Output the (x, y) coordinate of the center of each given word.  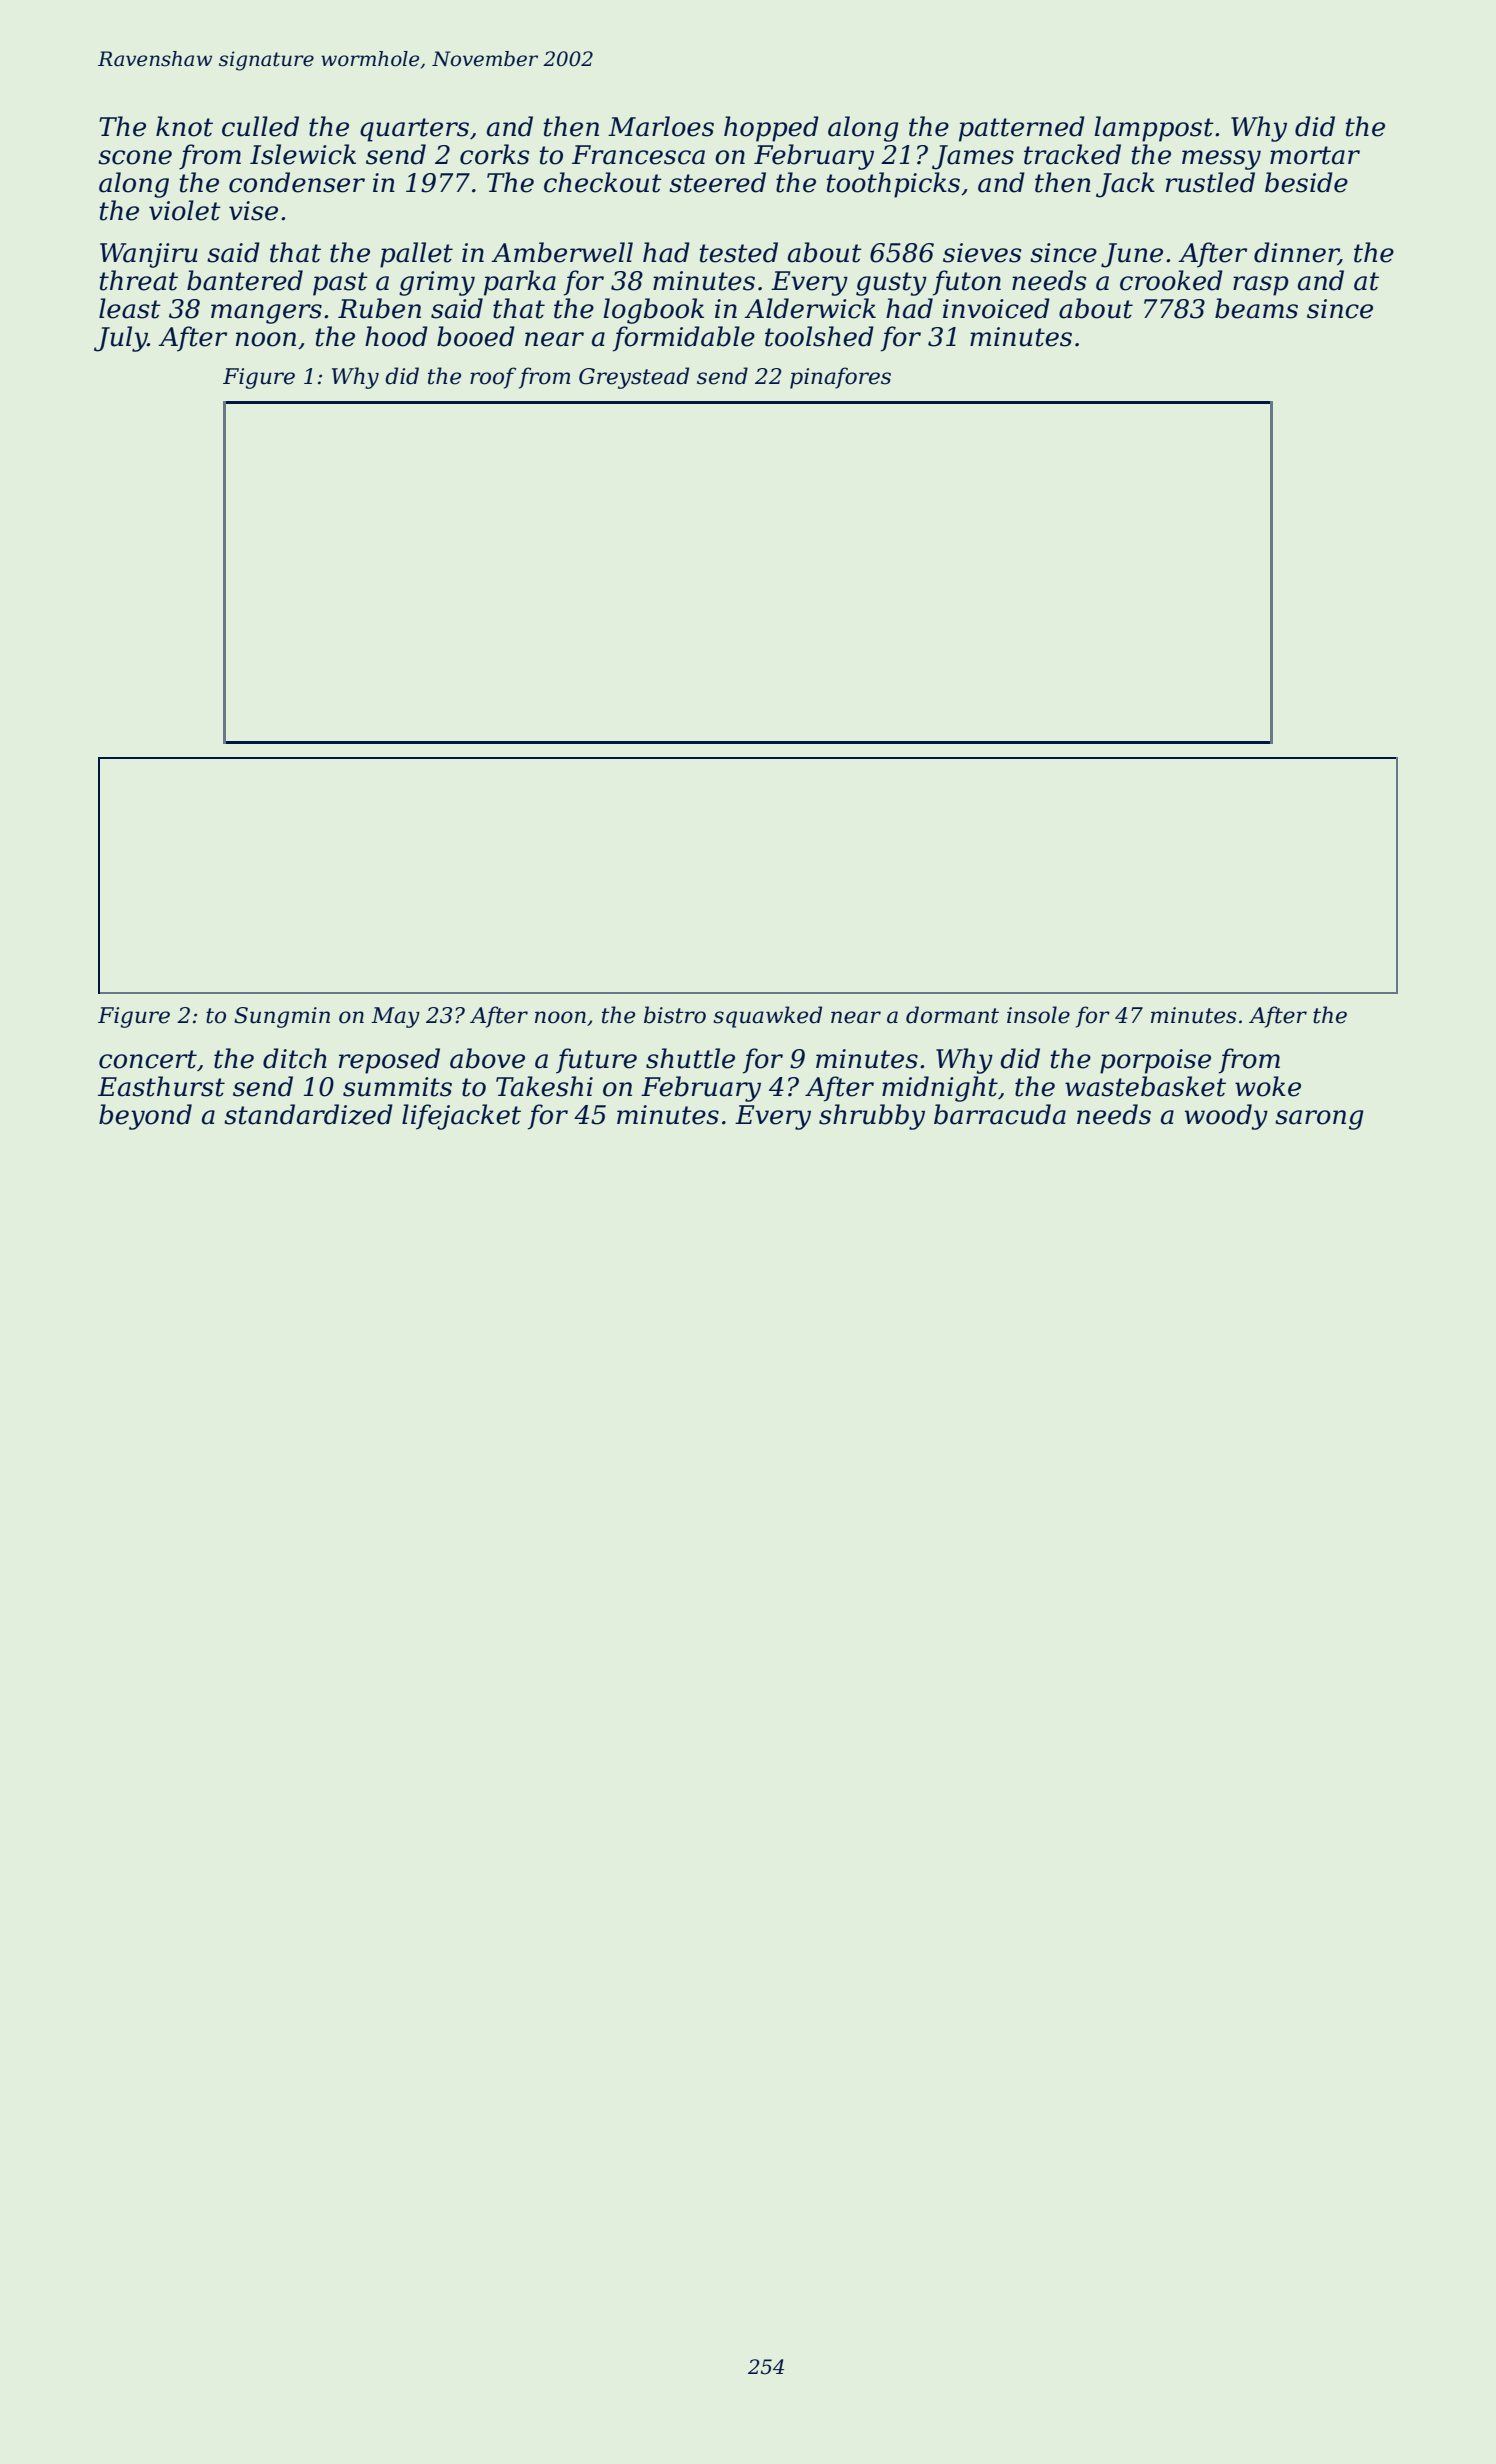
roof (493, 378)
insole (1038, 1015)
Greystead (634, 378)
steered (717, 182)
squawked (767, 1017)
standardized (308, 1114)
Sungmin (282, 1017)
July (121, 339)
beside (1306, 182)
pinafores (840, 378)
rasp (1260, 286)
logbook (653, 311)
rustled (1210, 182)
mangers (266, 314)
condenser (297, 182)
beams (1256, 308)
